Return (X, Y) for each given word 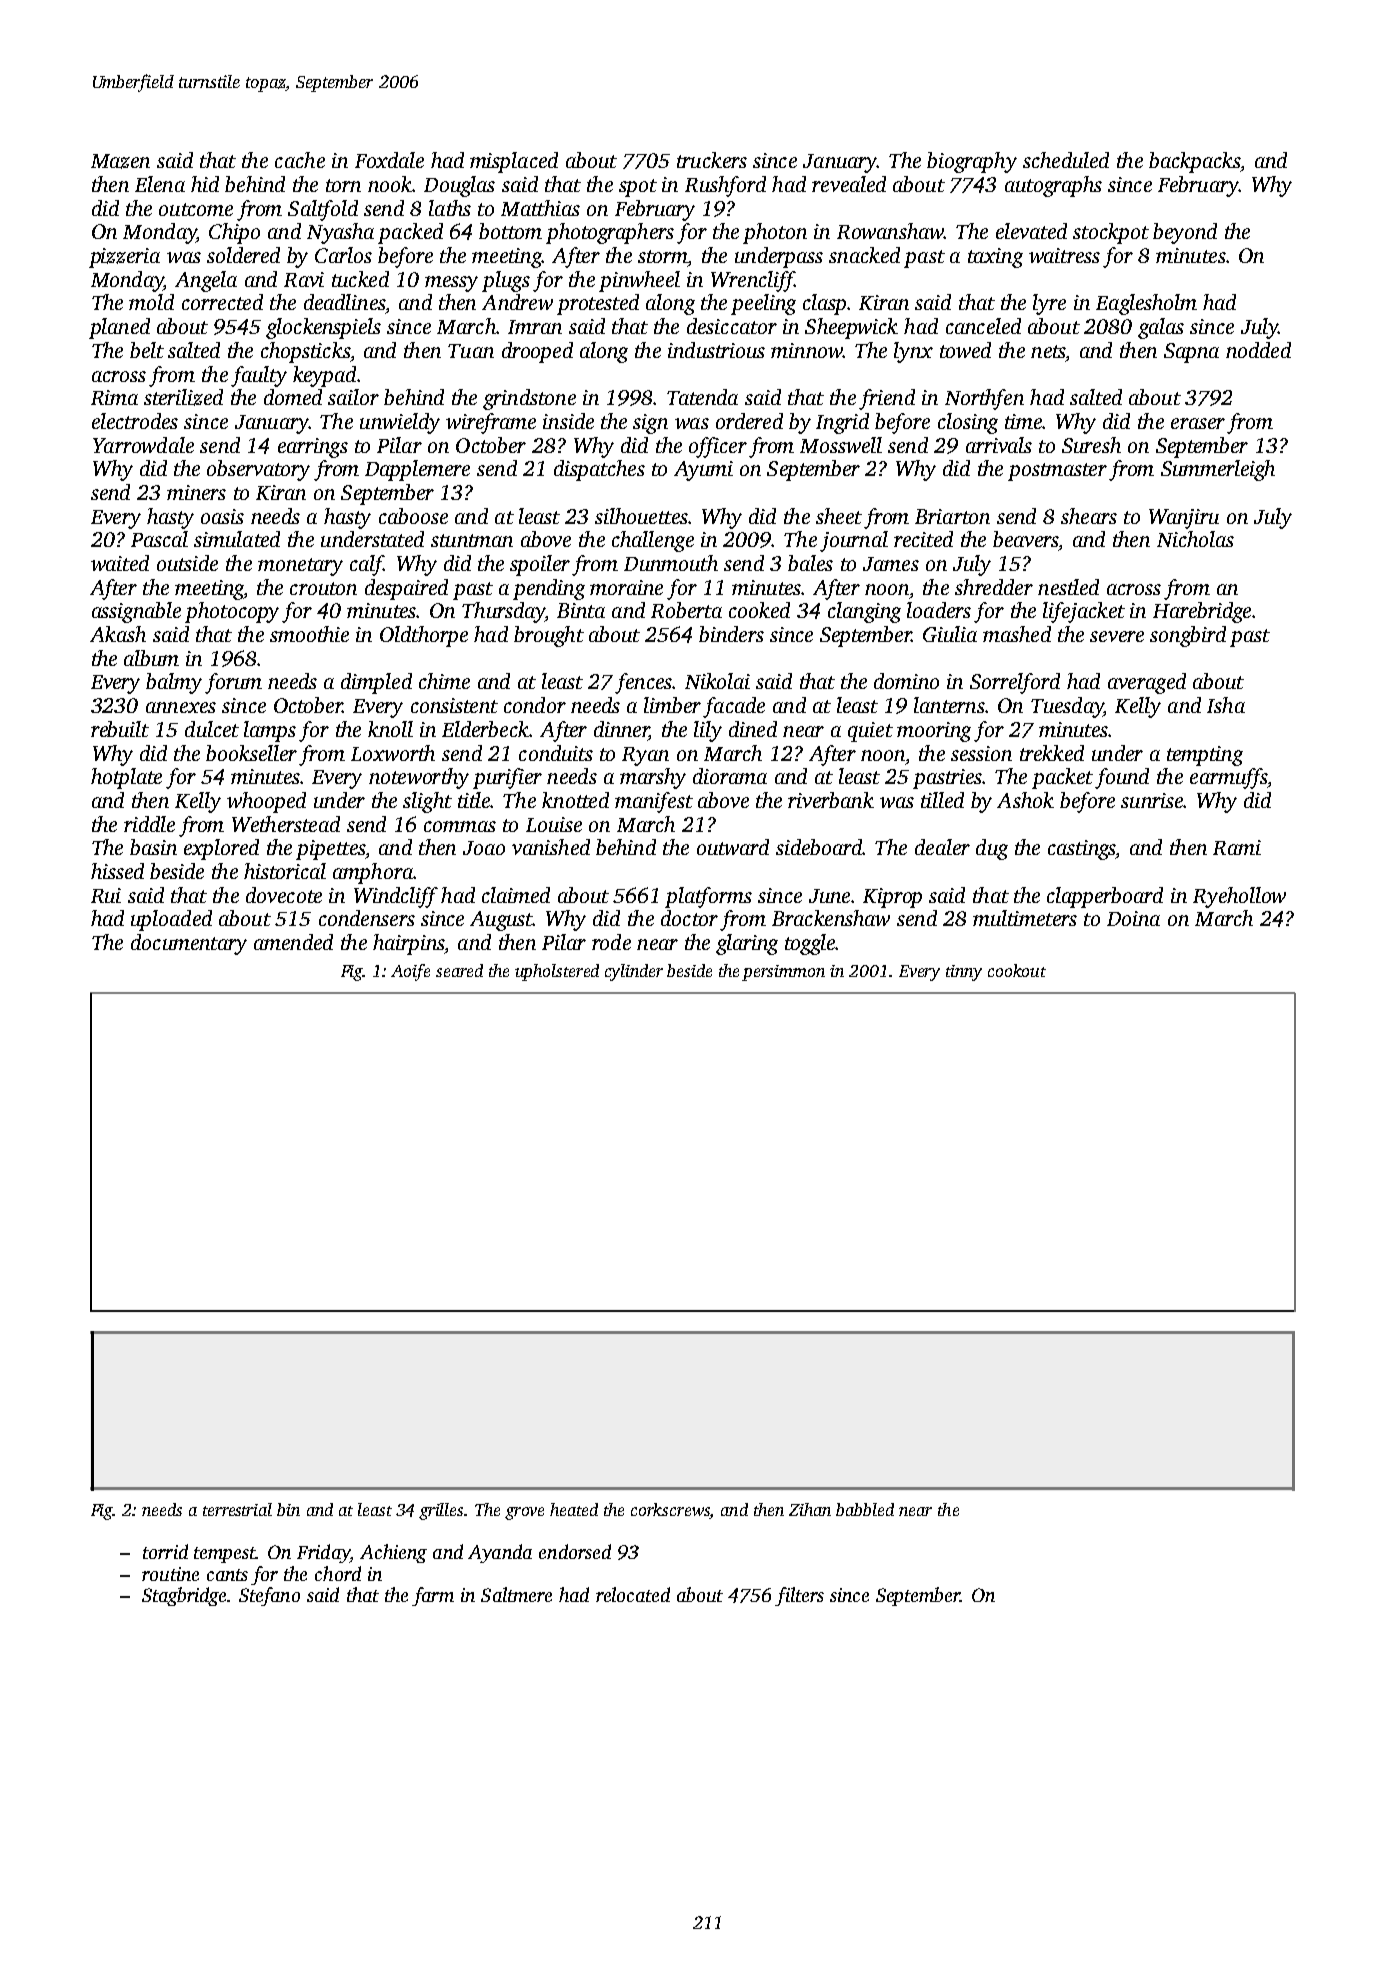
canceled (983, 326)
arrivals (999, 445)
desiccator (732, 326)
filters (799, 1596)
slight (427, 802)
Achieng (393, 1553)
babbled (865, 1509)
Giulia (950, 634)
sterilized (183, 397)
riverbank (831, 800)
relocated (633, 1594)
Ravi (304, 279)
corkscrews (670, 1509)
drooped (537, 352)
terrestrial (237, 1509)
